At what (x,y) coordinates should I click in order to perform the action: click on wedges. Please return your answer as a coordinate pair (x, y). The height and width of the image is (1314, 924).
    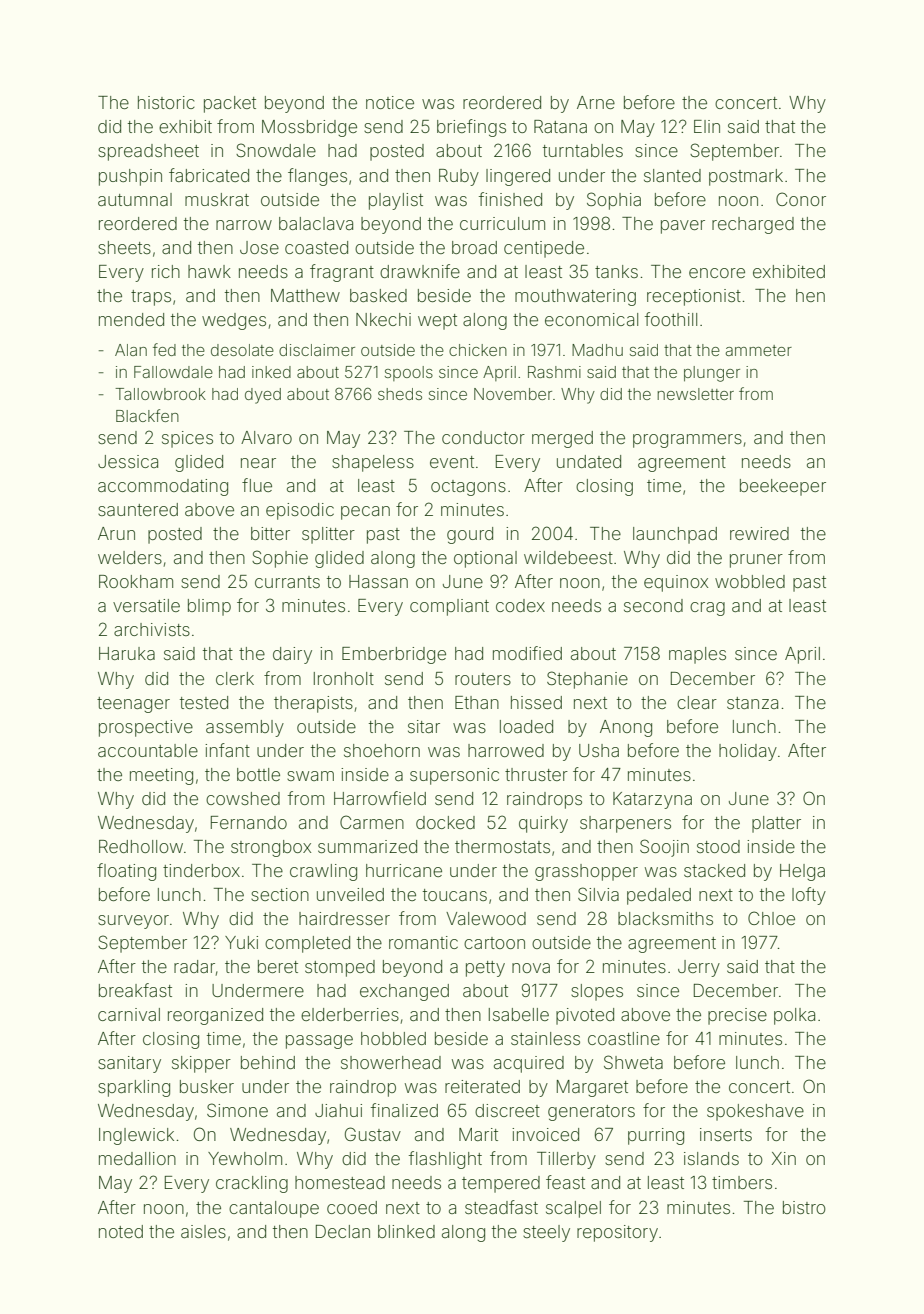
    Looking at the image, I should click on (234, 321).
